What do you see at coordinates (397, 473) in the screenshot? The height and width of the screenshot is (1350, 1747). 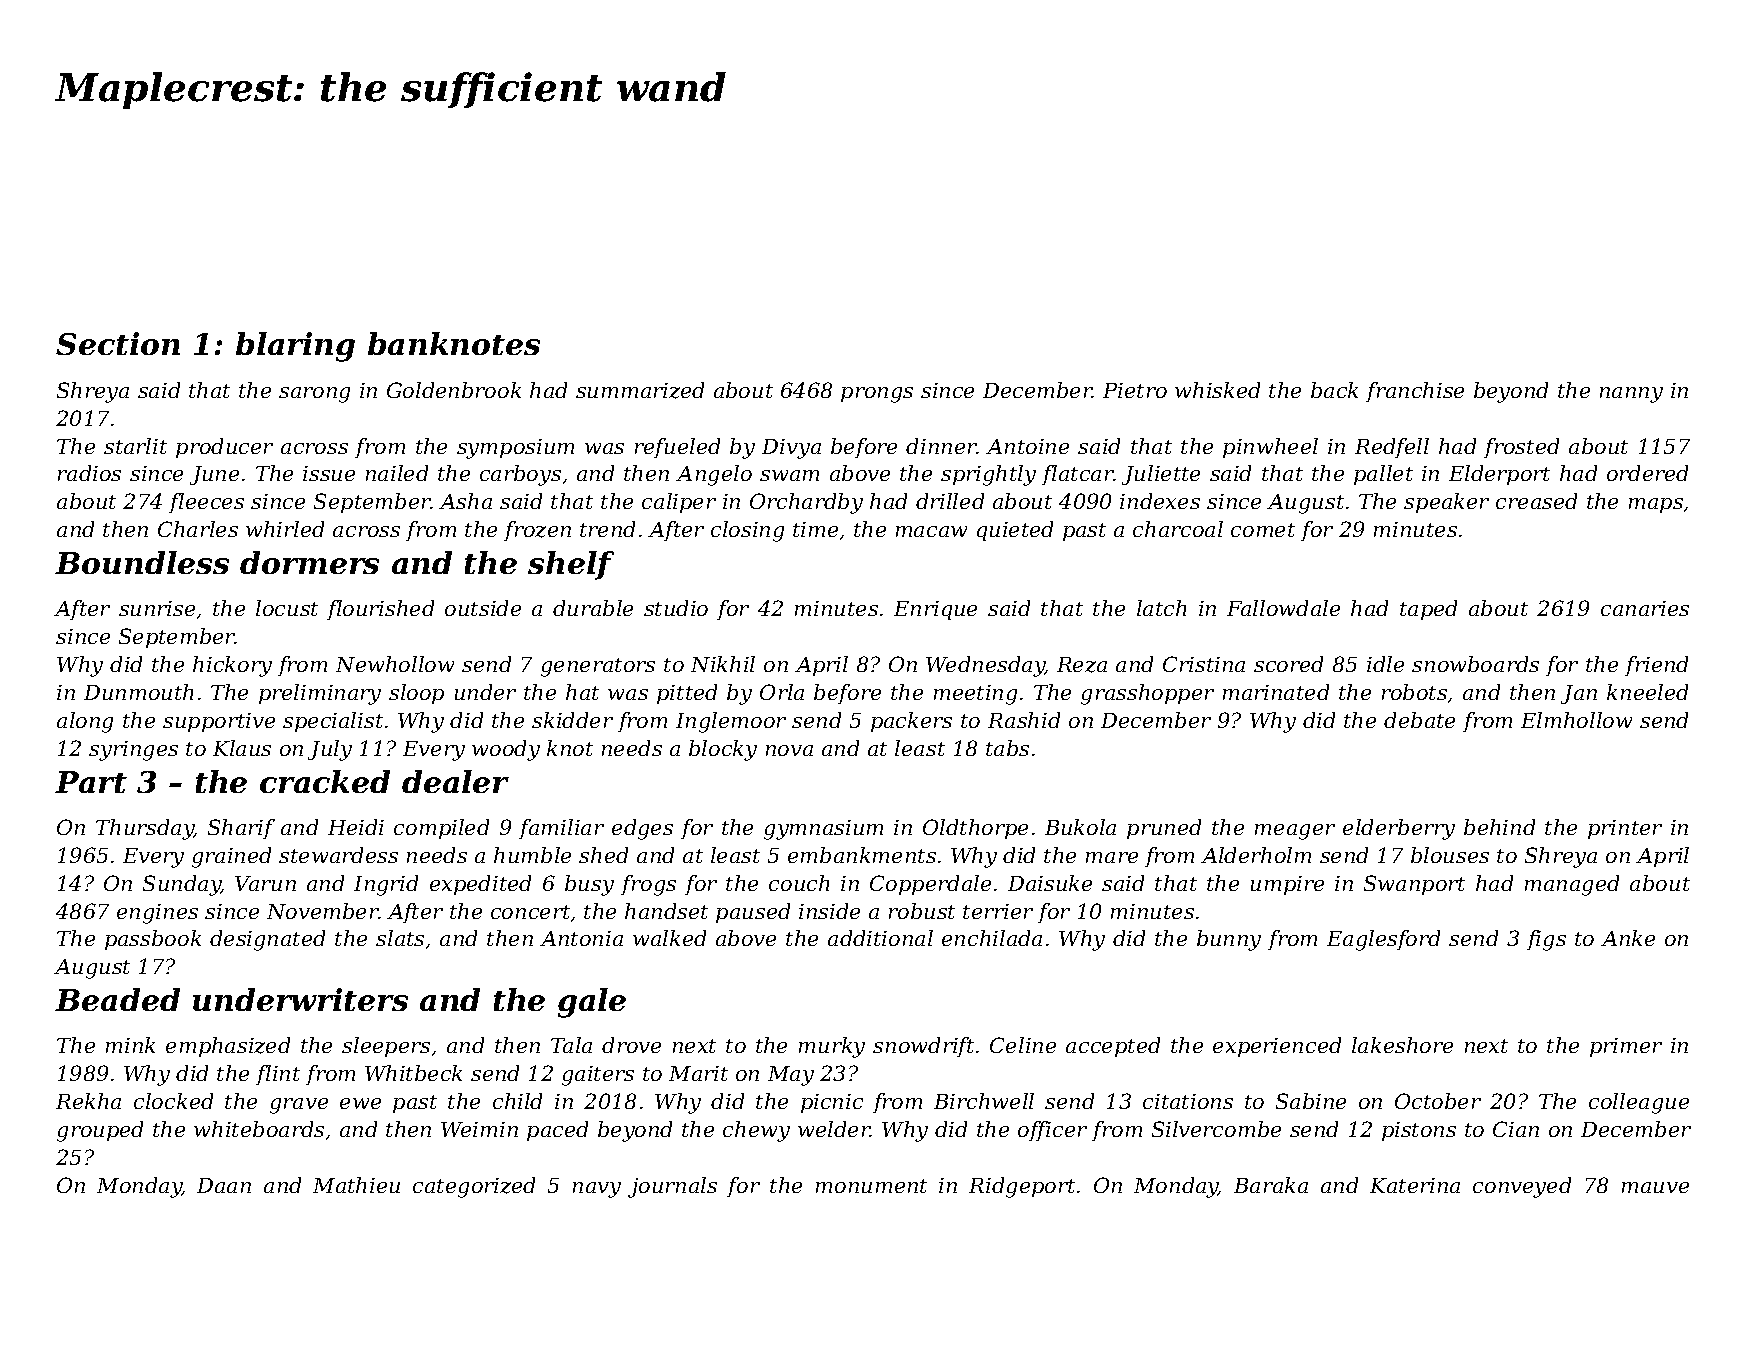 I see `nailed` at bounding box center [397, 473].
